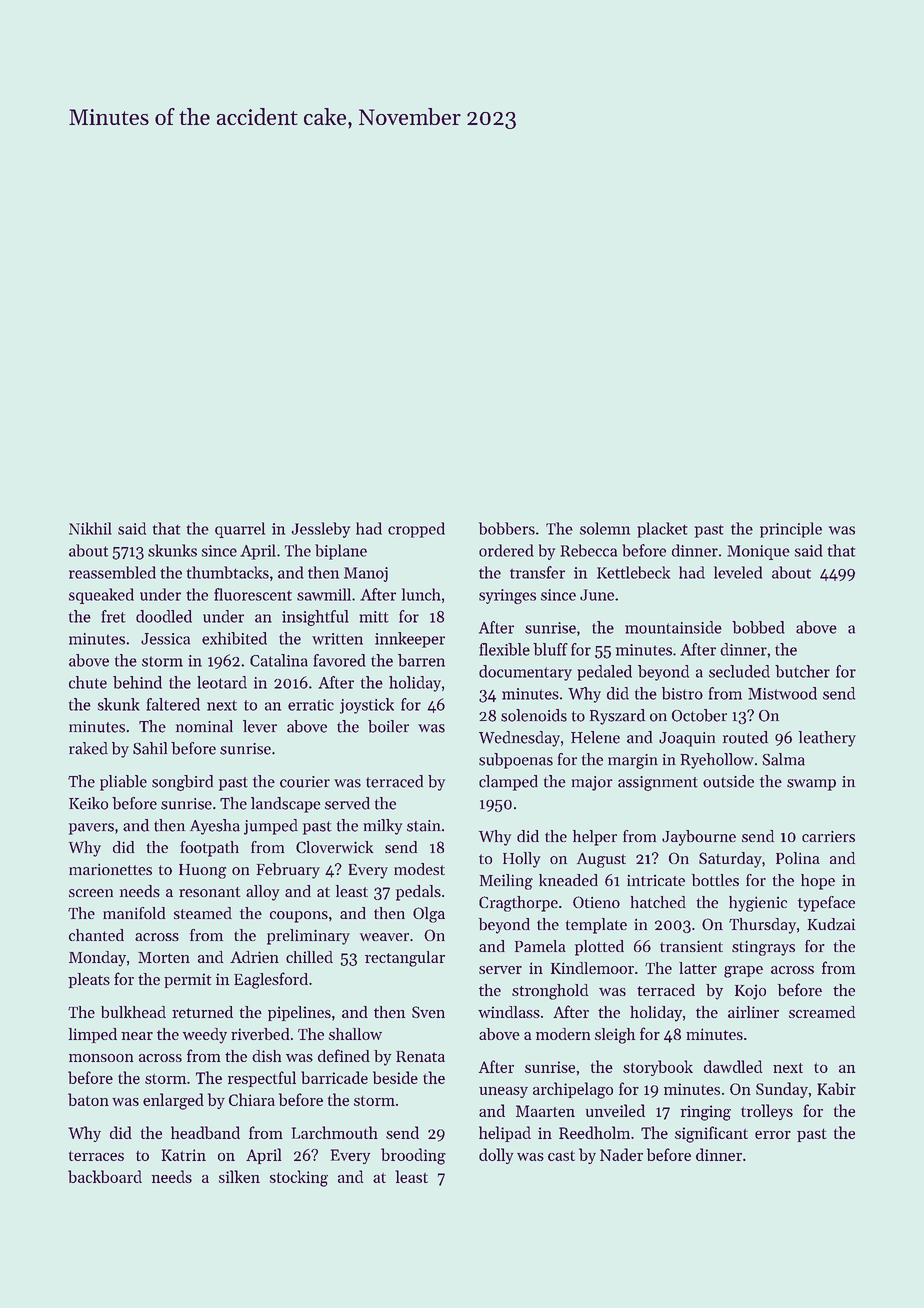 The width and height of the image is (924, 1308). I want to click on Keiko, so click(88, 803).
